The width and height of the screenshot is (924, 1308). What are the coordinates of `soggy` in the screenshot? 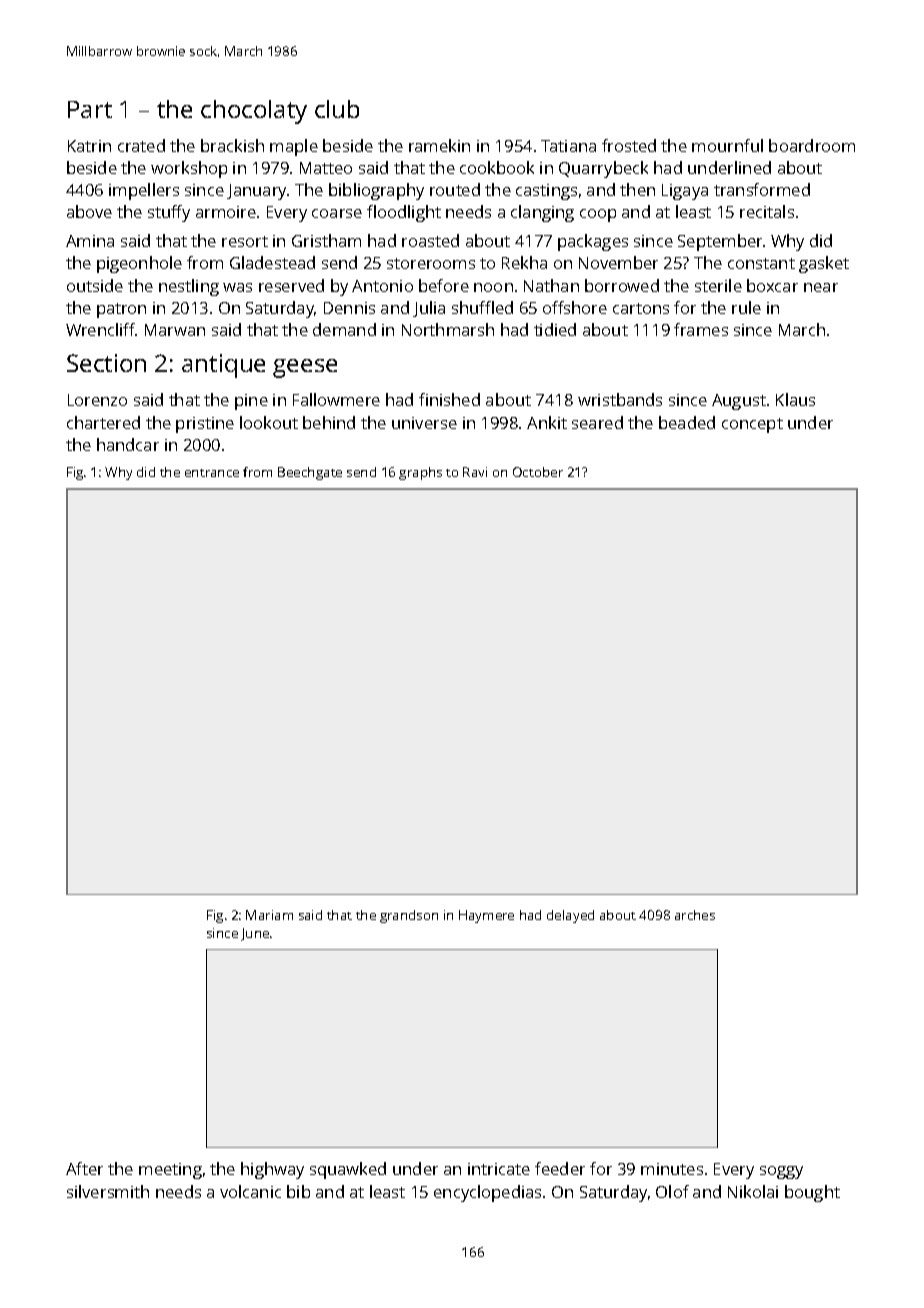 It's located at (781, 1172).
